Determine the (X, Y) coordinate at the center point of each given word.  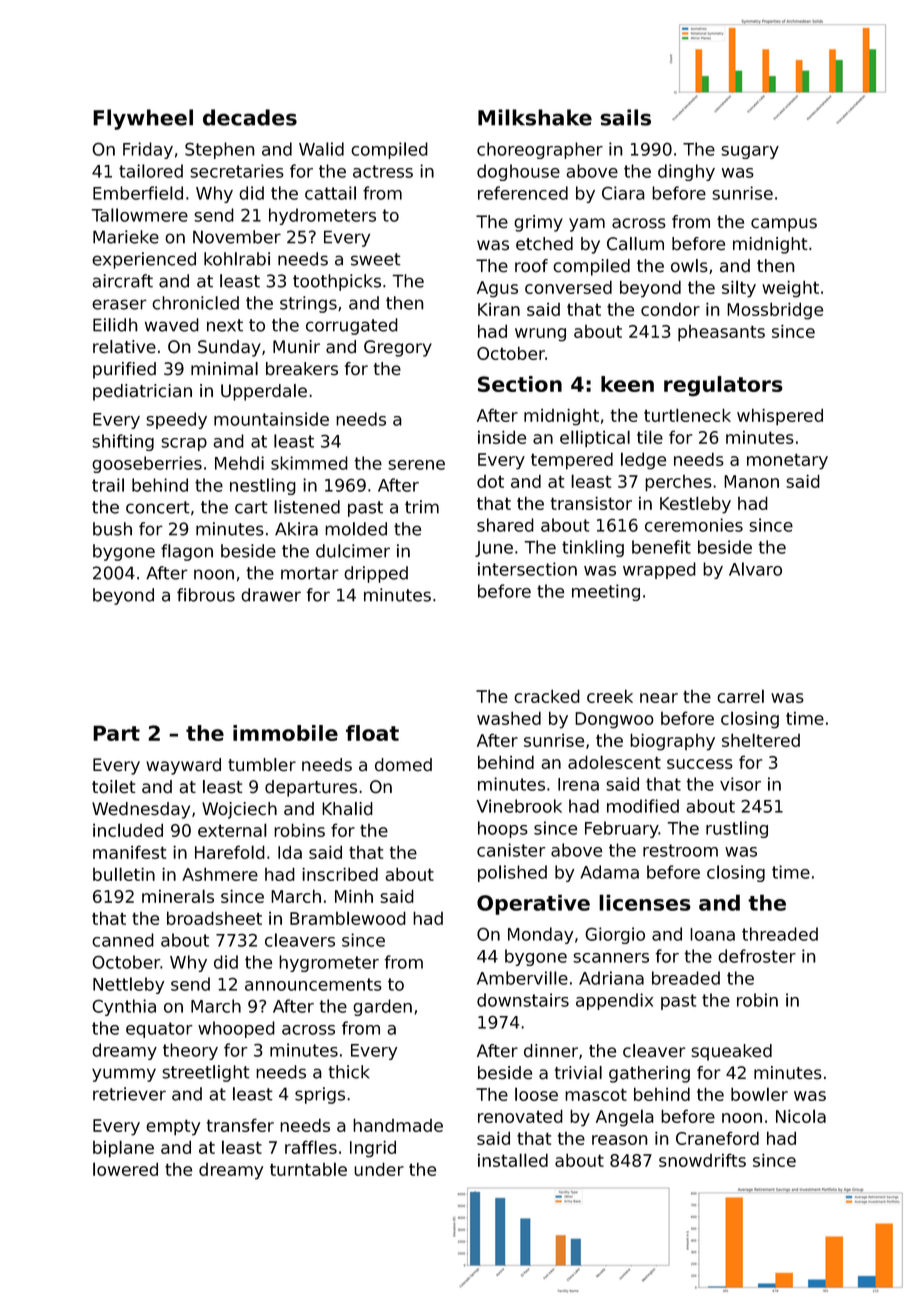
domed (403, 765)
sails (625, 117)
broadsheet (214, 918)
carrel (740, 696)
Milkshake (535, 117)
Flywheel (143, 119)
